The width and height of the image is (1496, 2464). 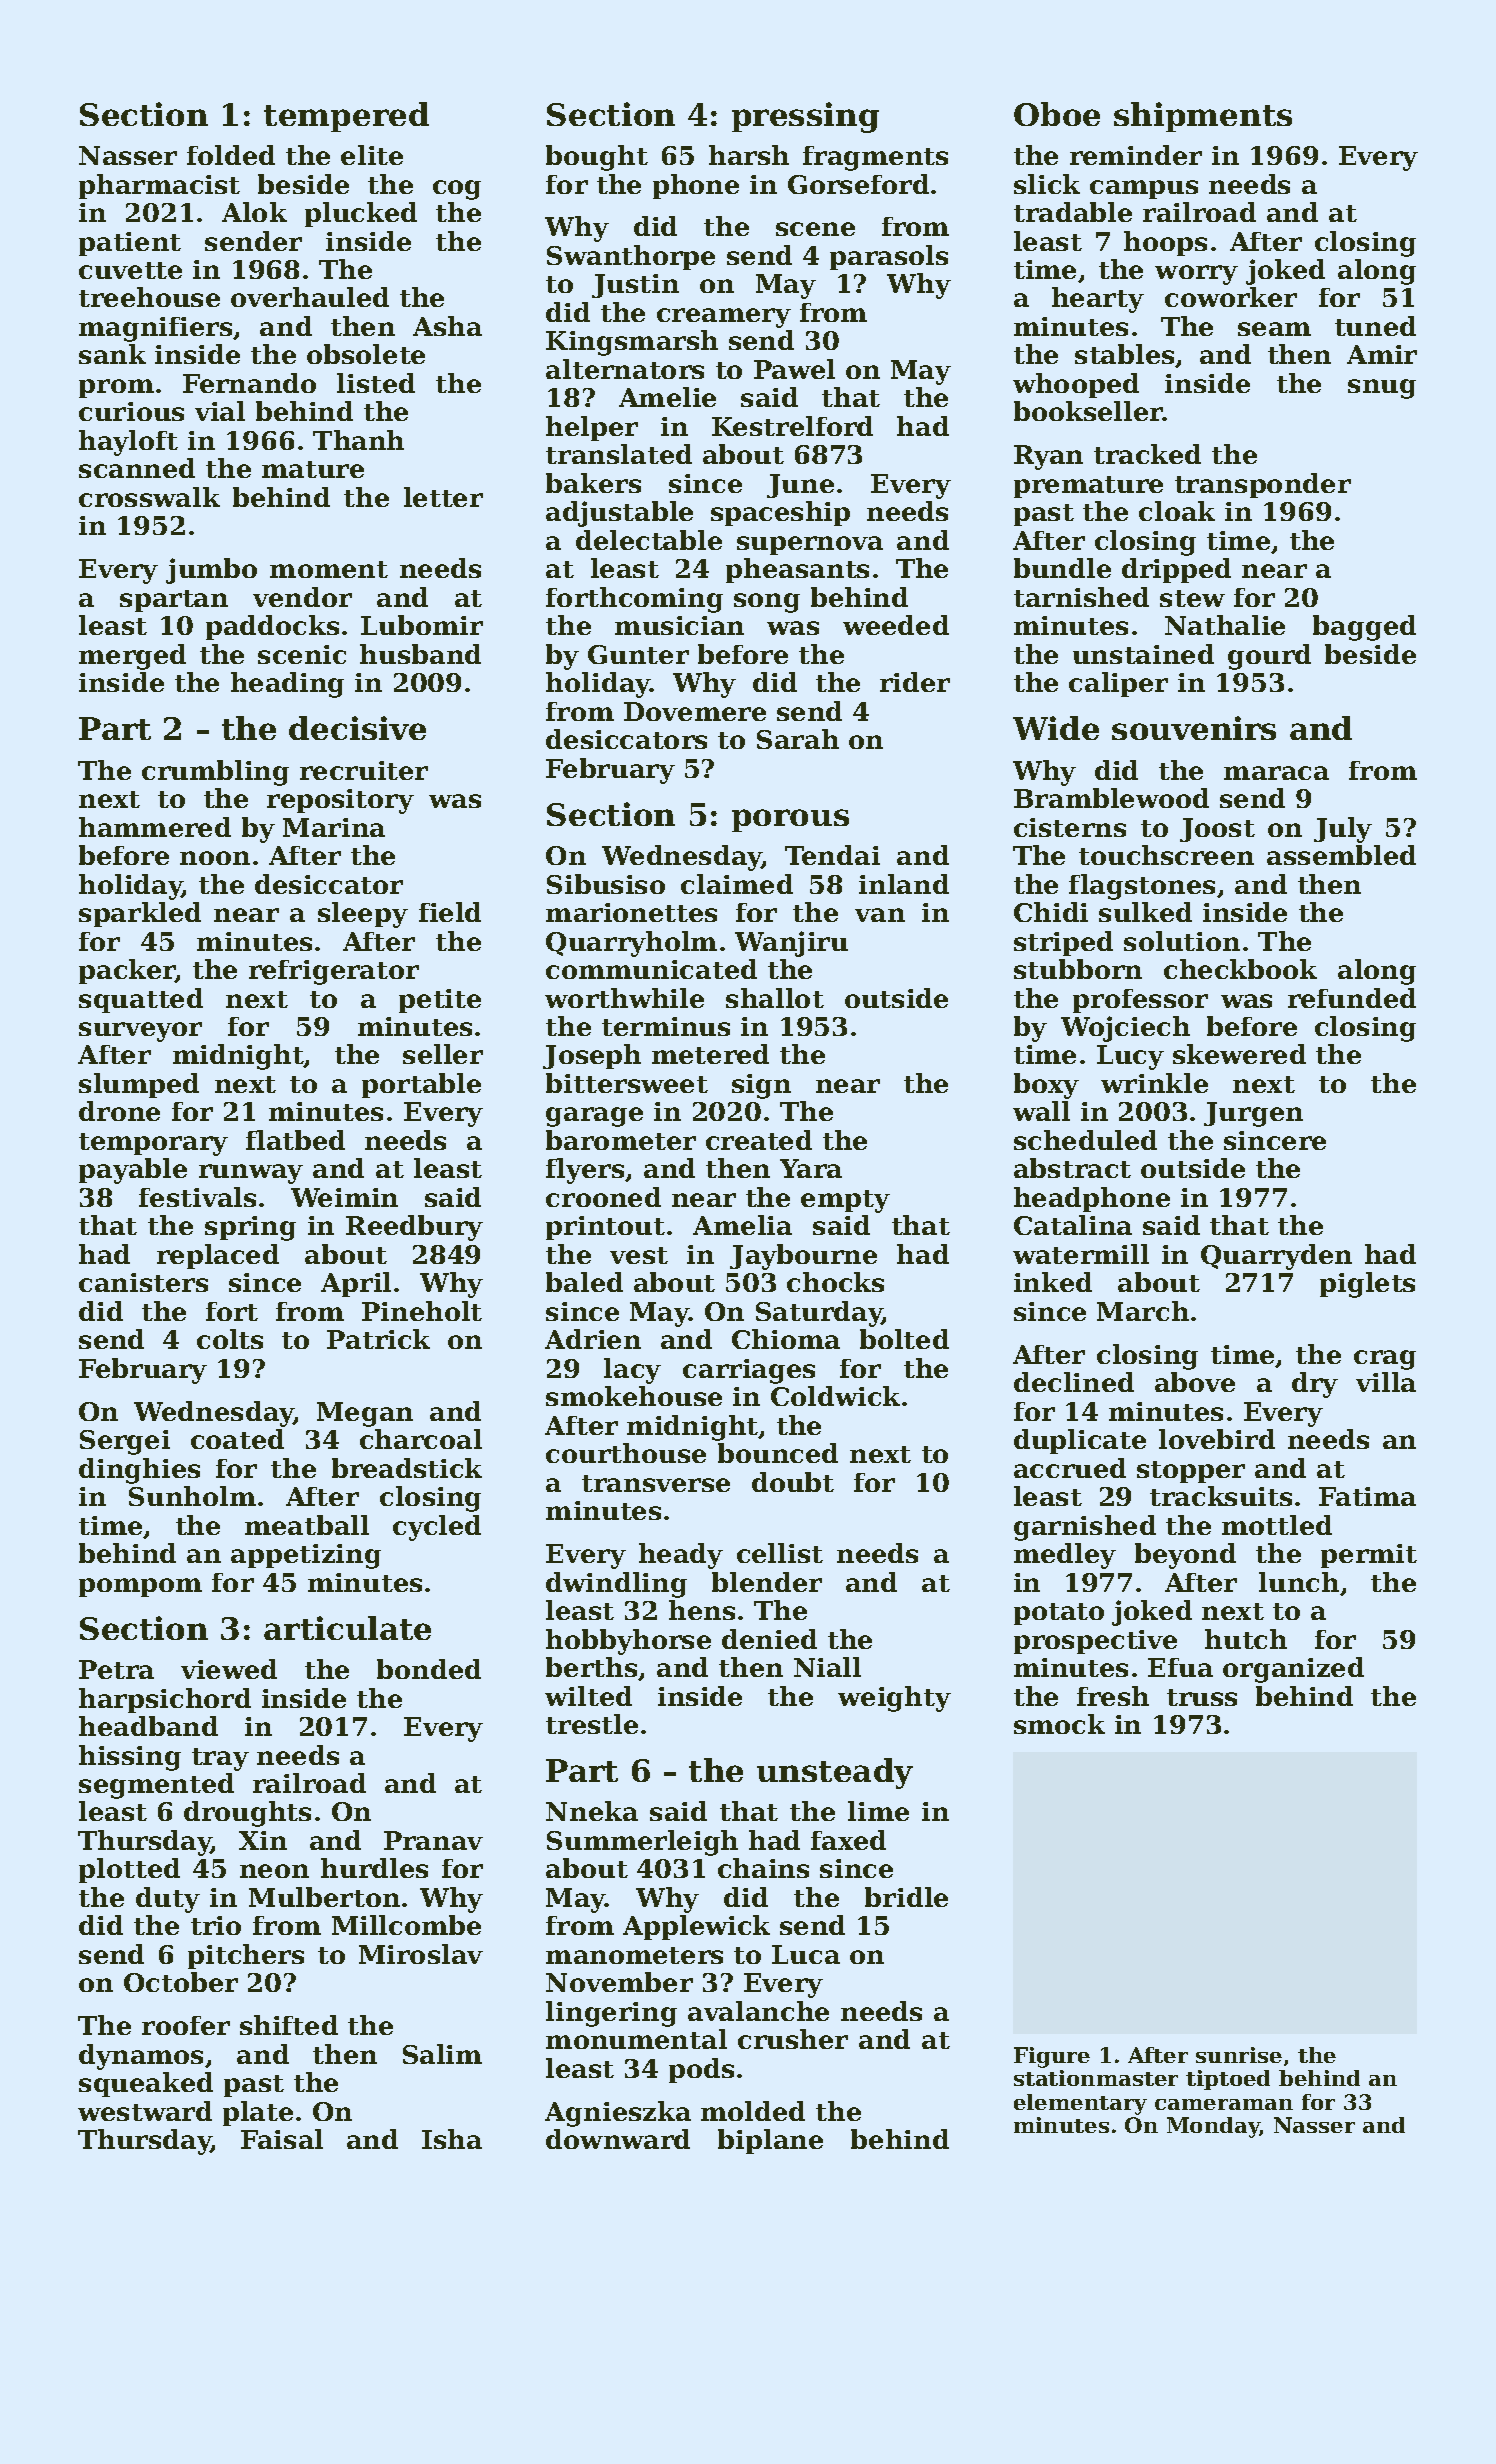 I want to click on lingering, so click(x=611, y=2014).
